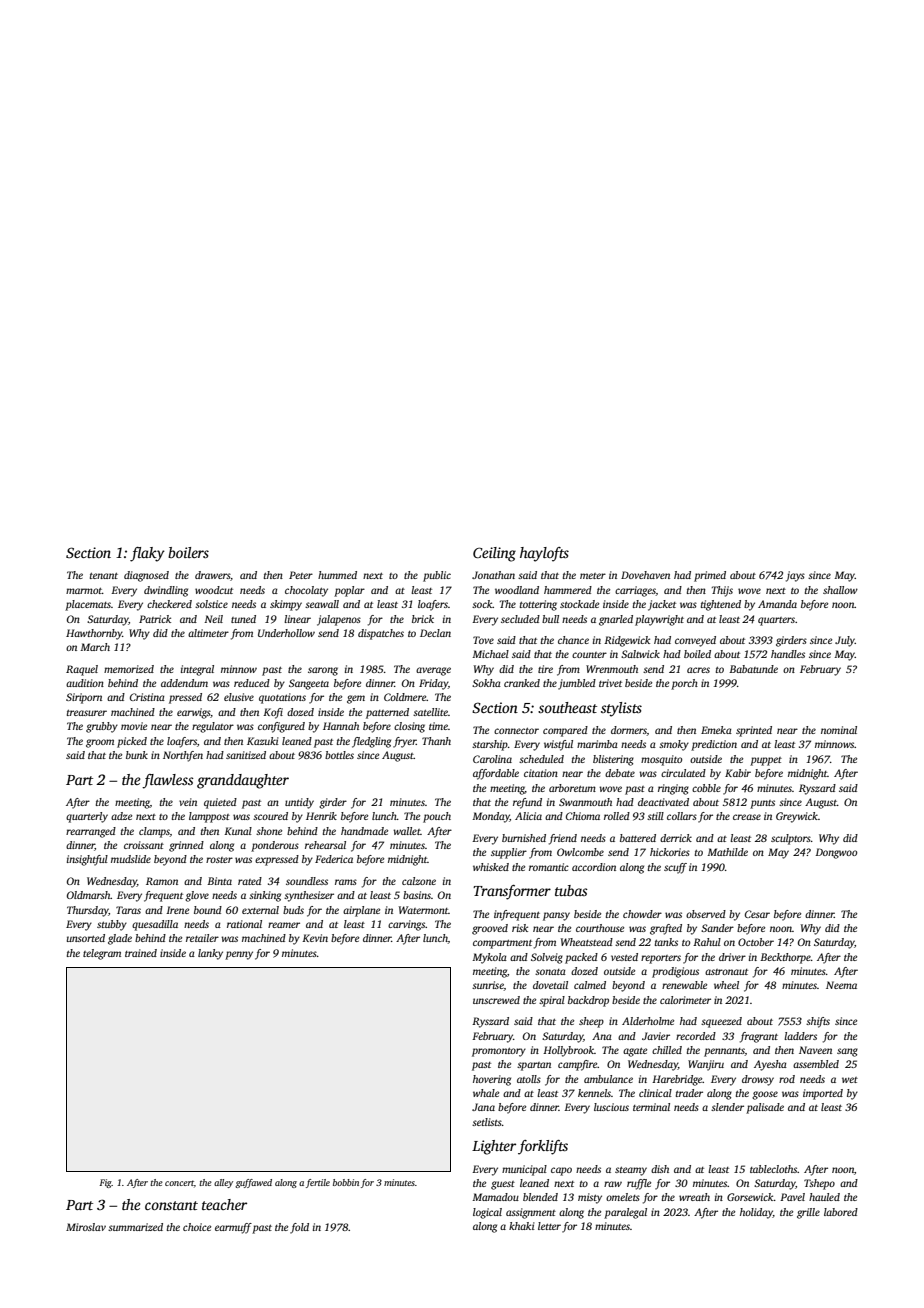 The height and width of the page is (1308, 924). What do you see at coordinates (223, 1183) in the page?
I see `alley` at bounding box center [223, 1183].
